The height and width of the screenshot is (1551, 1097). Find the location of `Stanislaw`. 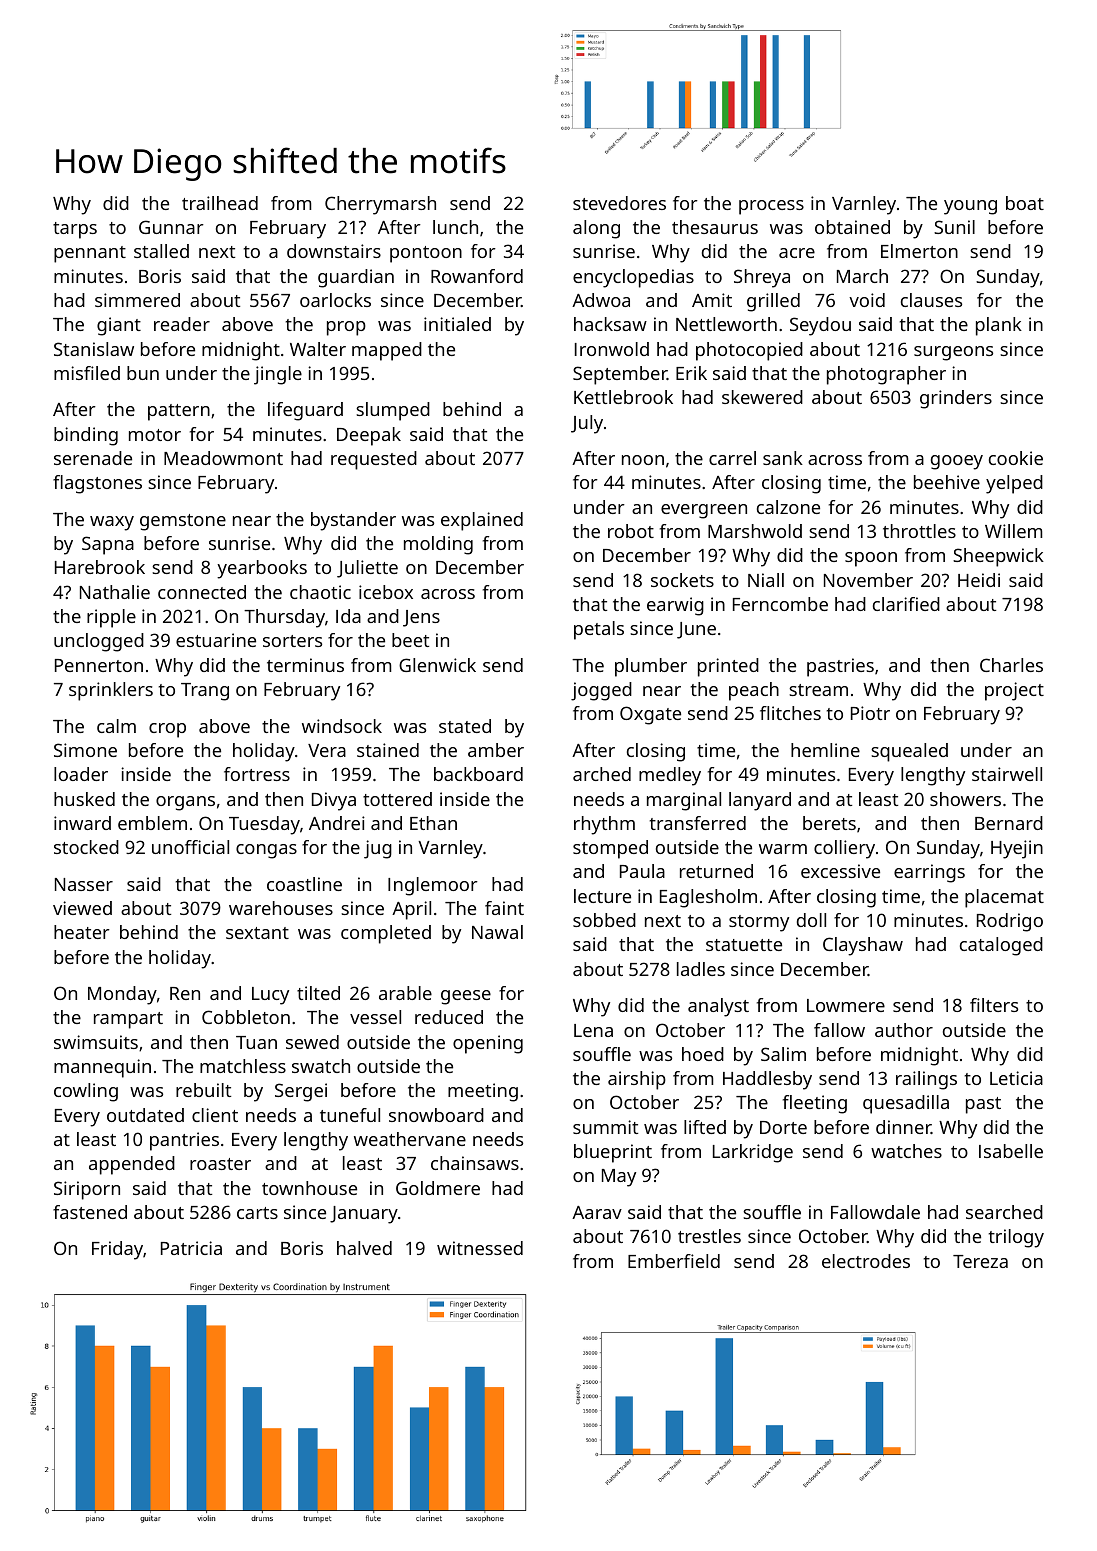

Stanislaw is located at coordinates (94, 349).
